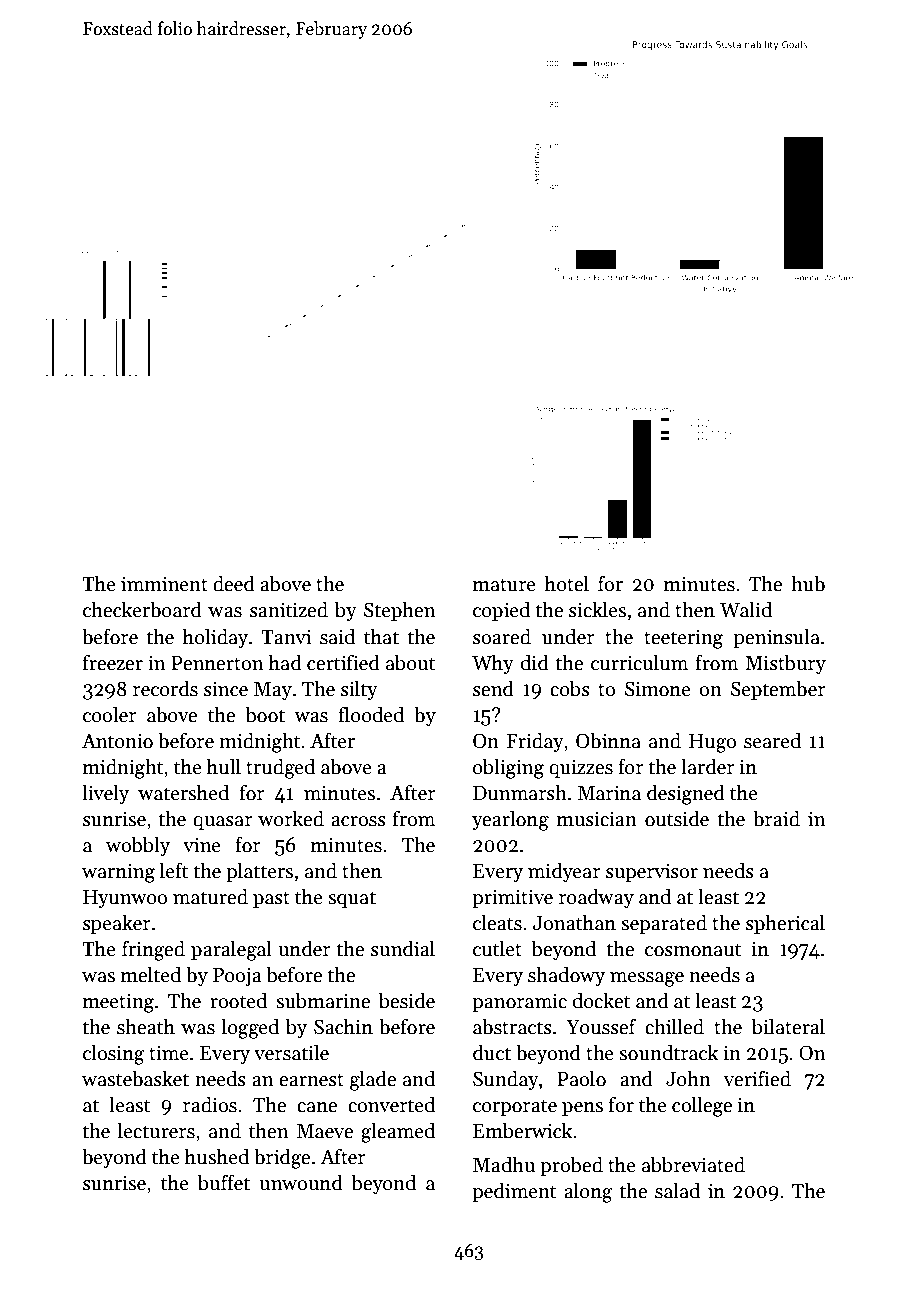 This page has height=1316, width=908. Describe the element at coordinates (570, 688) in the page. I see `cobs` at that location.
